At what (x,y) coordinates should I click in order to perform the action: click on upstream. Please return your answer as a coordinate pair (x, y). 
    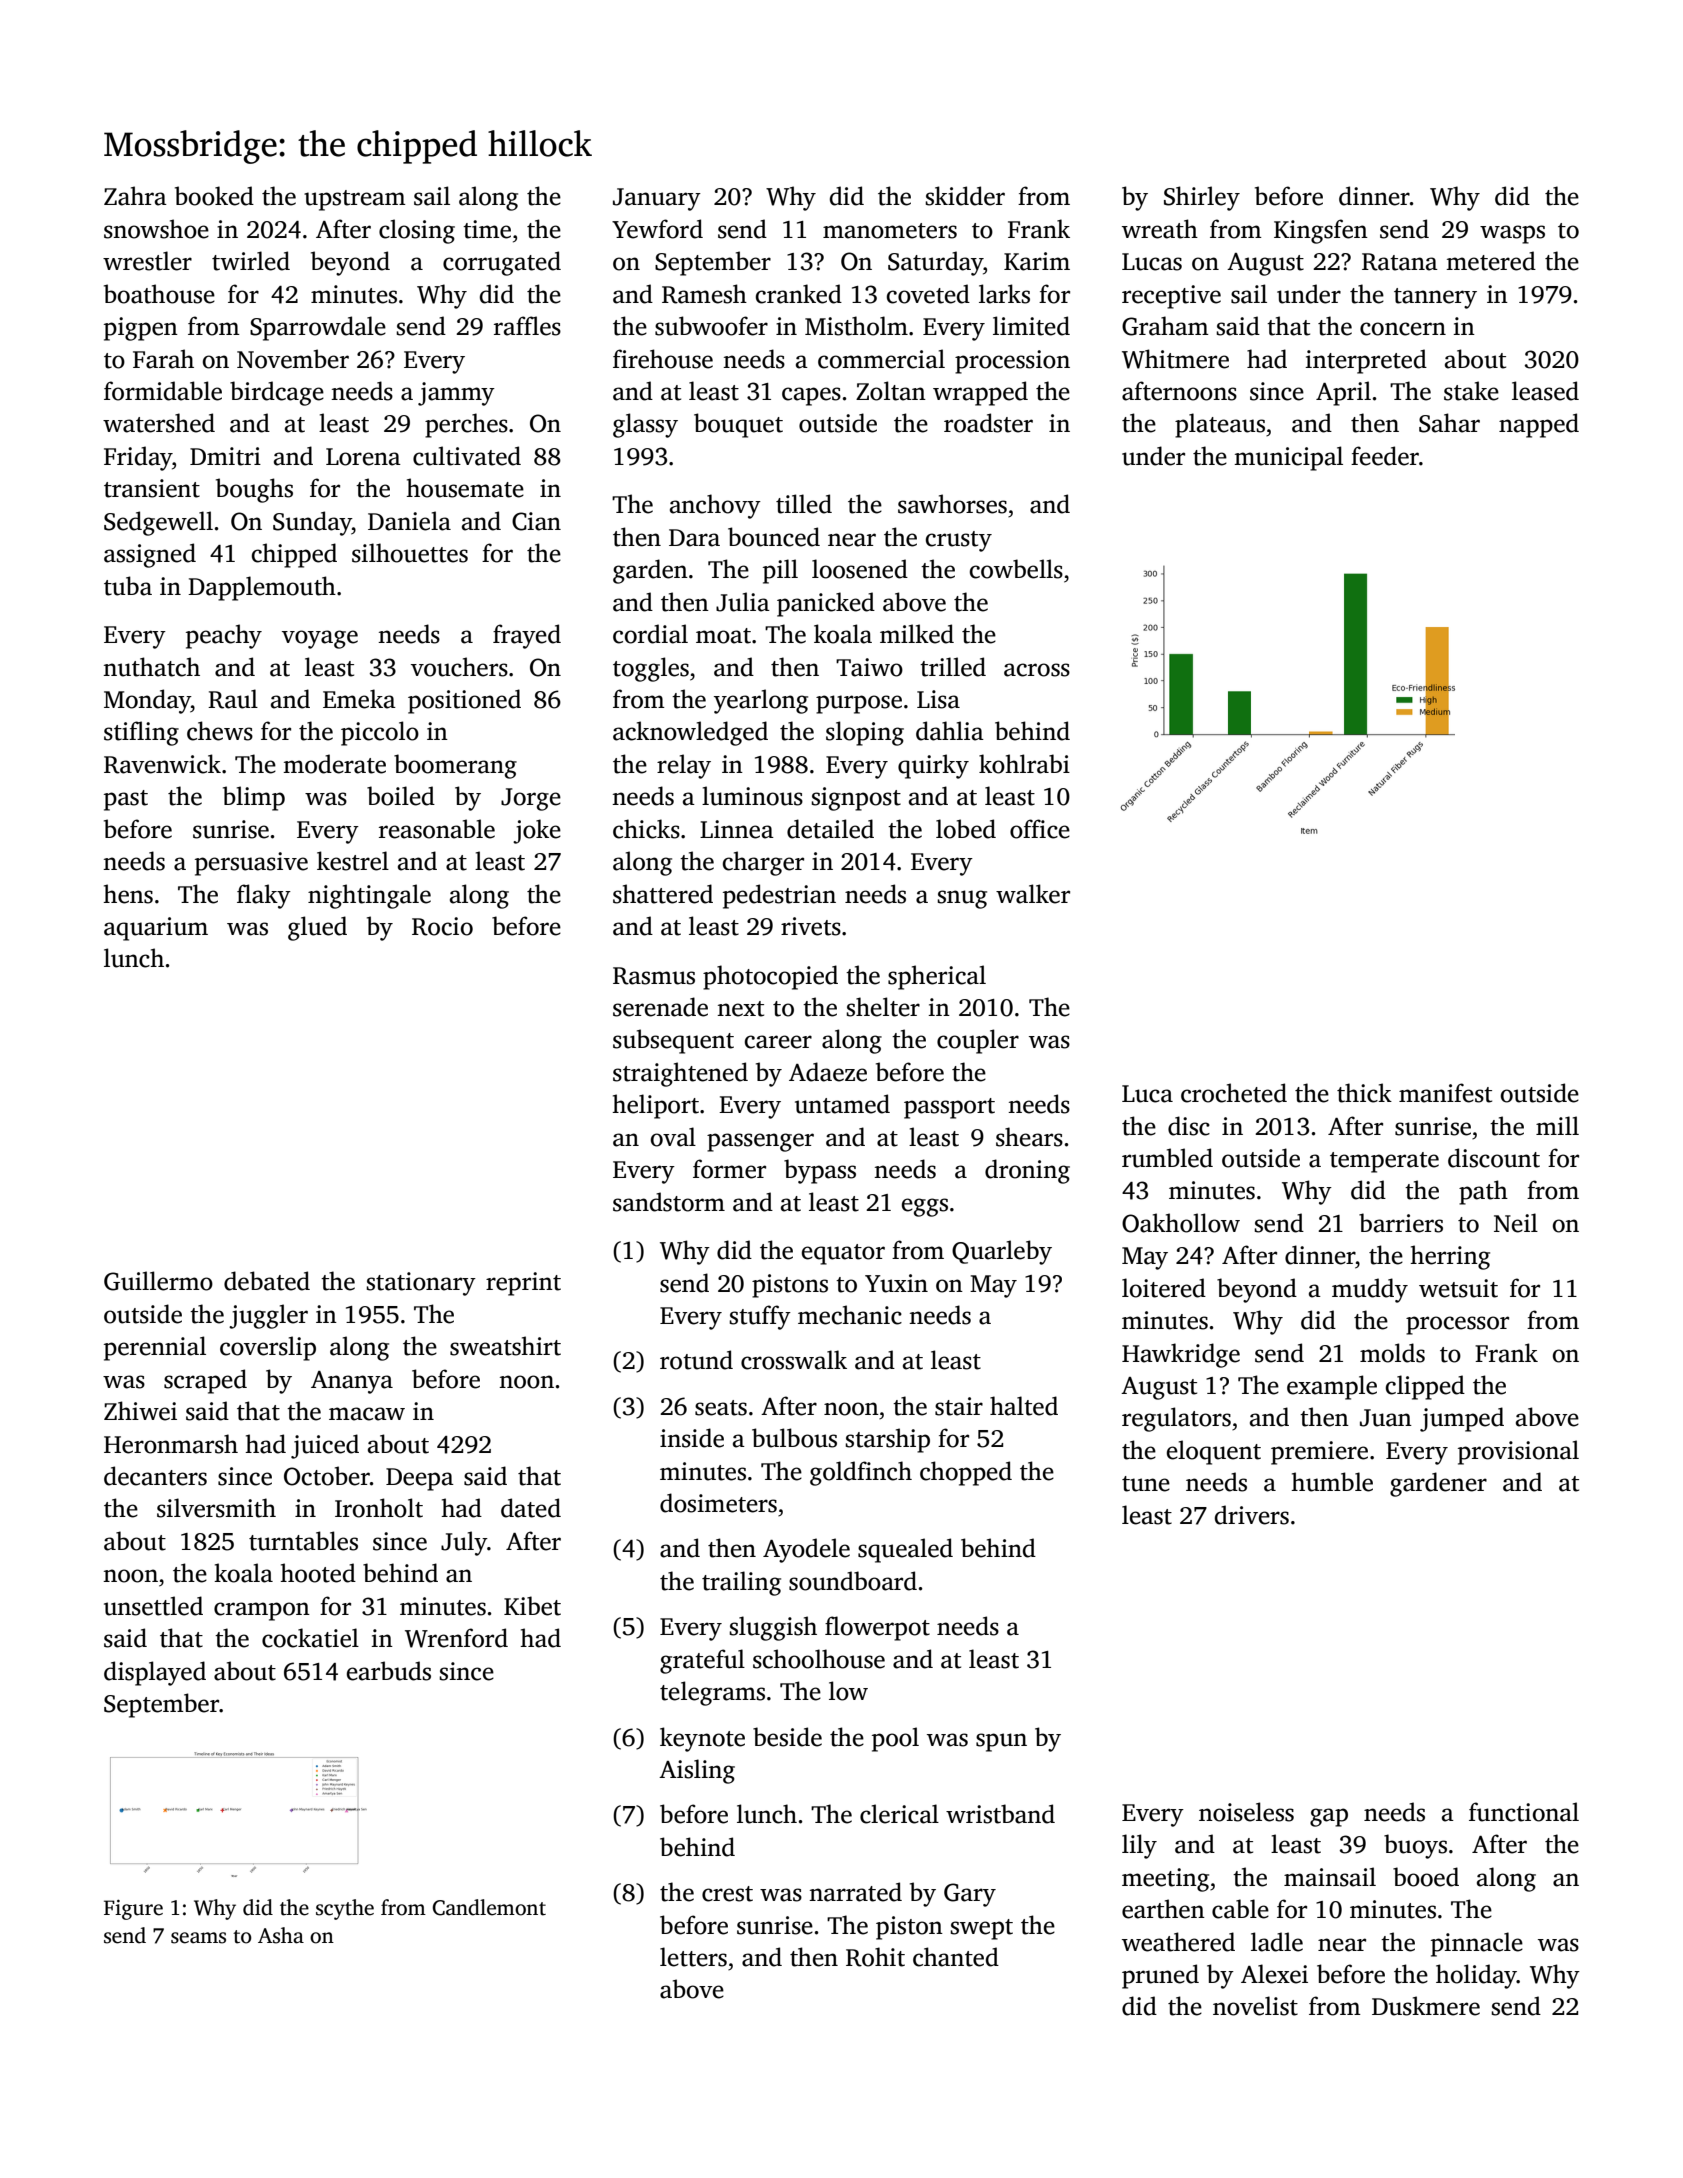
    Looking at the image, I should click on (355, 200).
